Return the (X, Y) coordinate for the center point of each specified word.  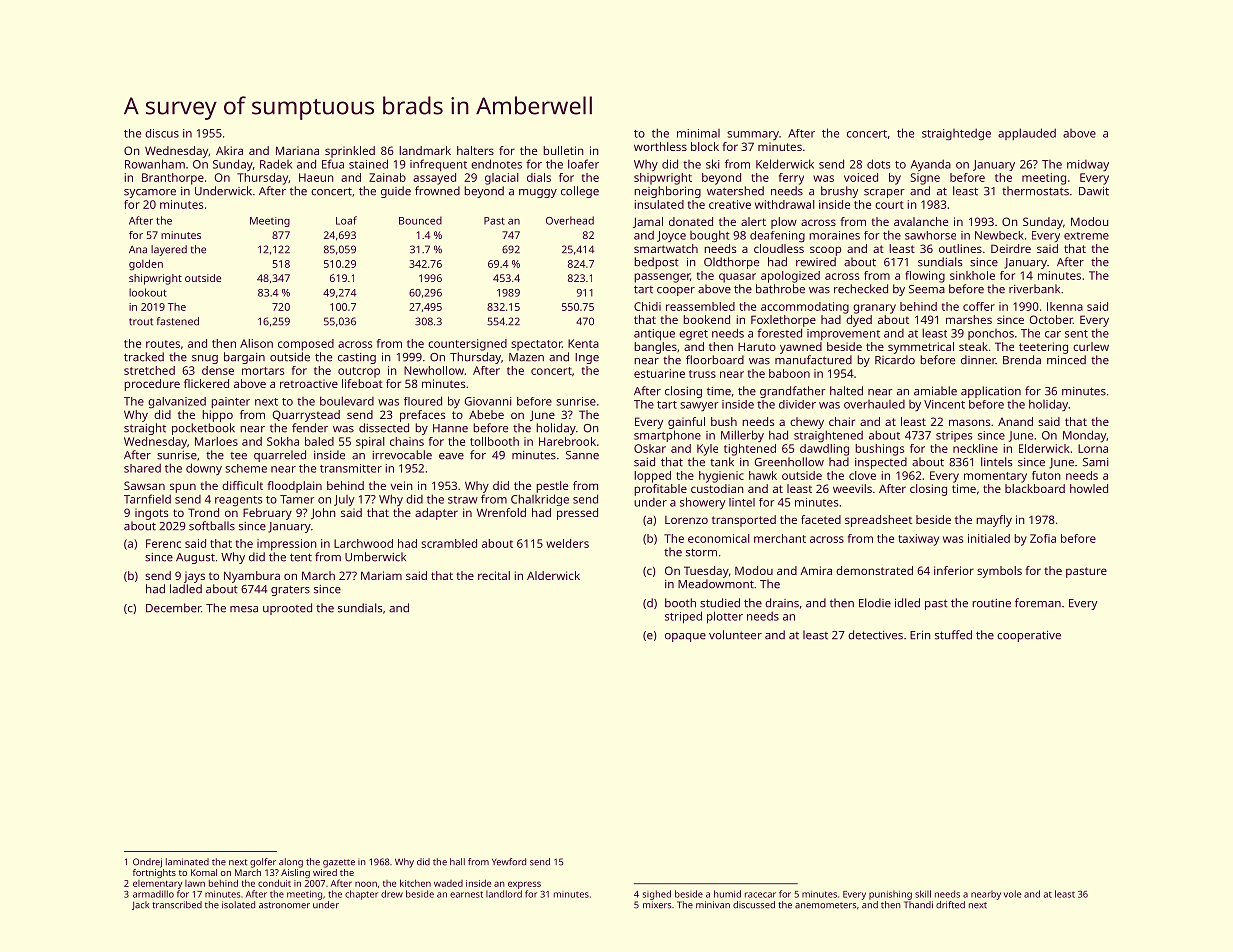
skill (923, 894)
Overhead (570, 220)
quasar (737, 278)
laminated (187, 862)
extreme (1086, 236)
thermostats (1035, 191)
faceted (821, 519)
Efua (333, 164)
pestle (552, 487)
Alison (256, 343)
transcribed (177, 905)
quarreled (280, 456)
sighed (657, 895)
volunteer (735, 635)
